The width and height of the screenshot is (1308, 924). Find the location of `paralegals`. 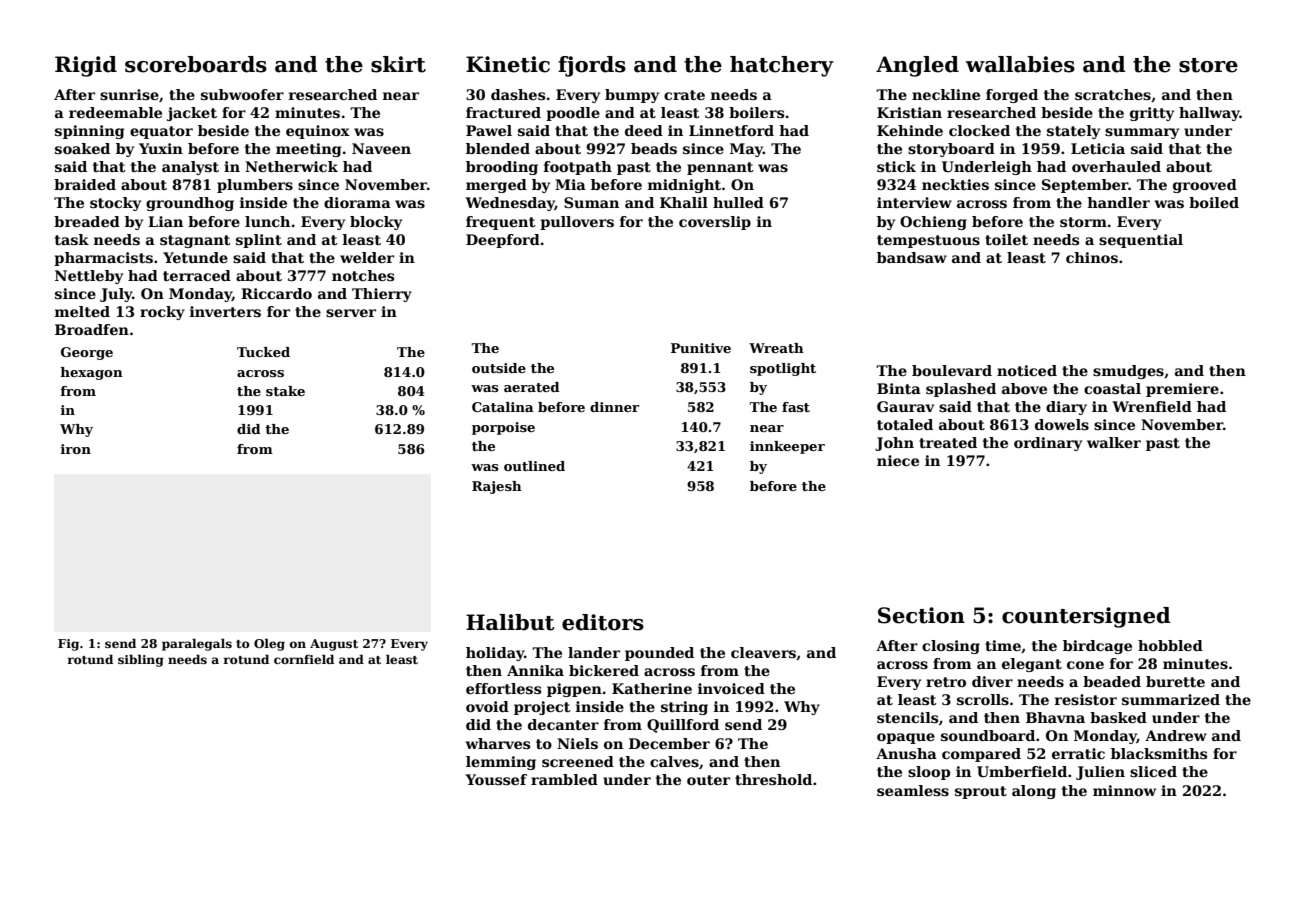

paralegals is located at coordinates (197, 644).
